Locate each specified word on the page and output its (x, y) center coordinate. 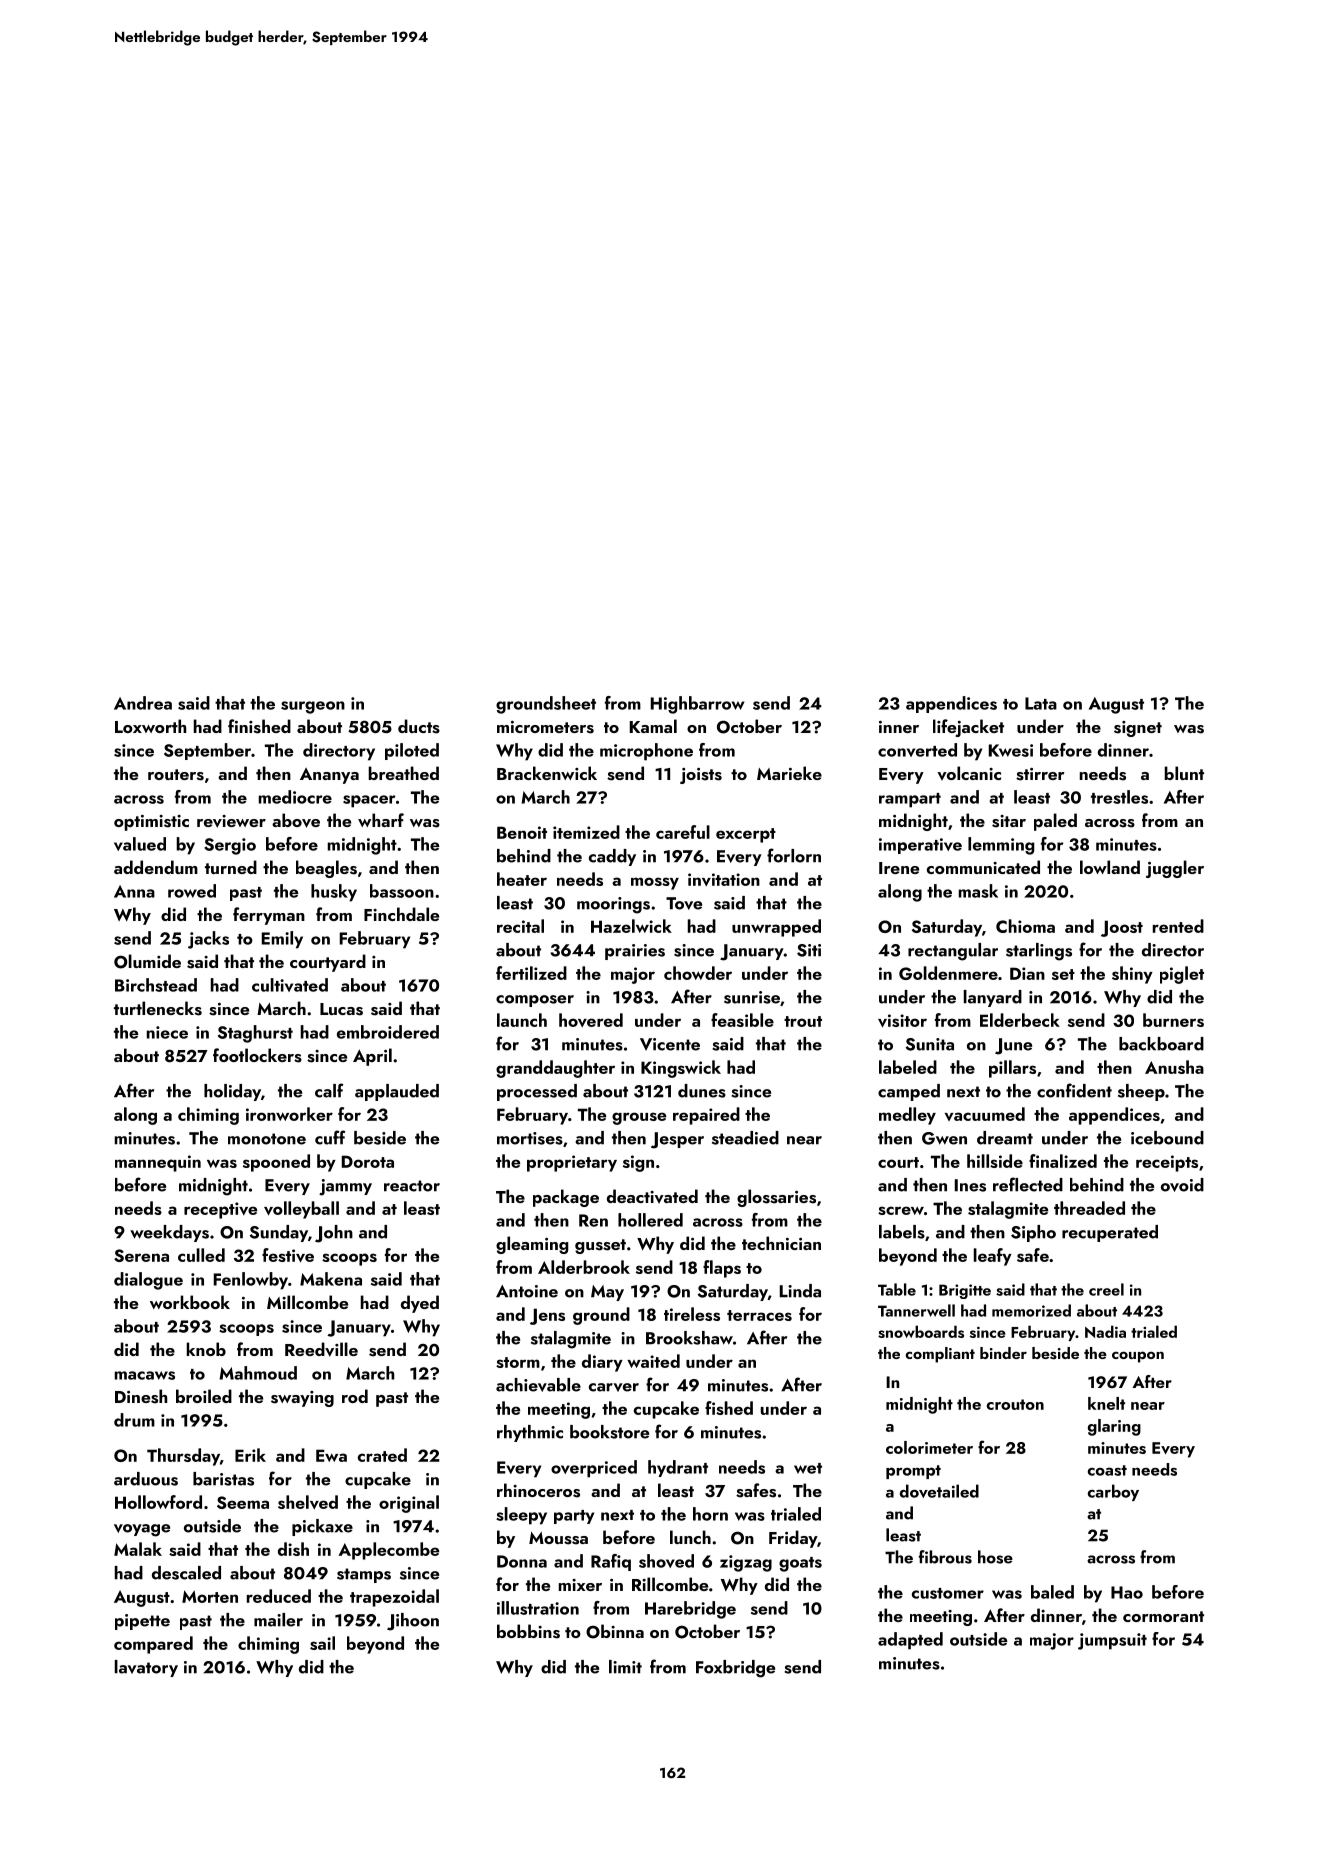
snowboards (921, 1331)
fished (729, 1408)
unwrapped (776, 928)
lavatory (146, 1668)
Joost (1122, 928)
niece (167, 1032)
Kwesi (1011, 750)
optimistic (151, 823)
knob (206, 1349)
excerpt (746, 835)
